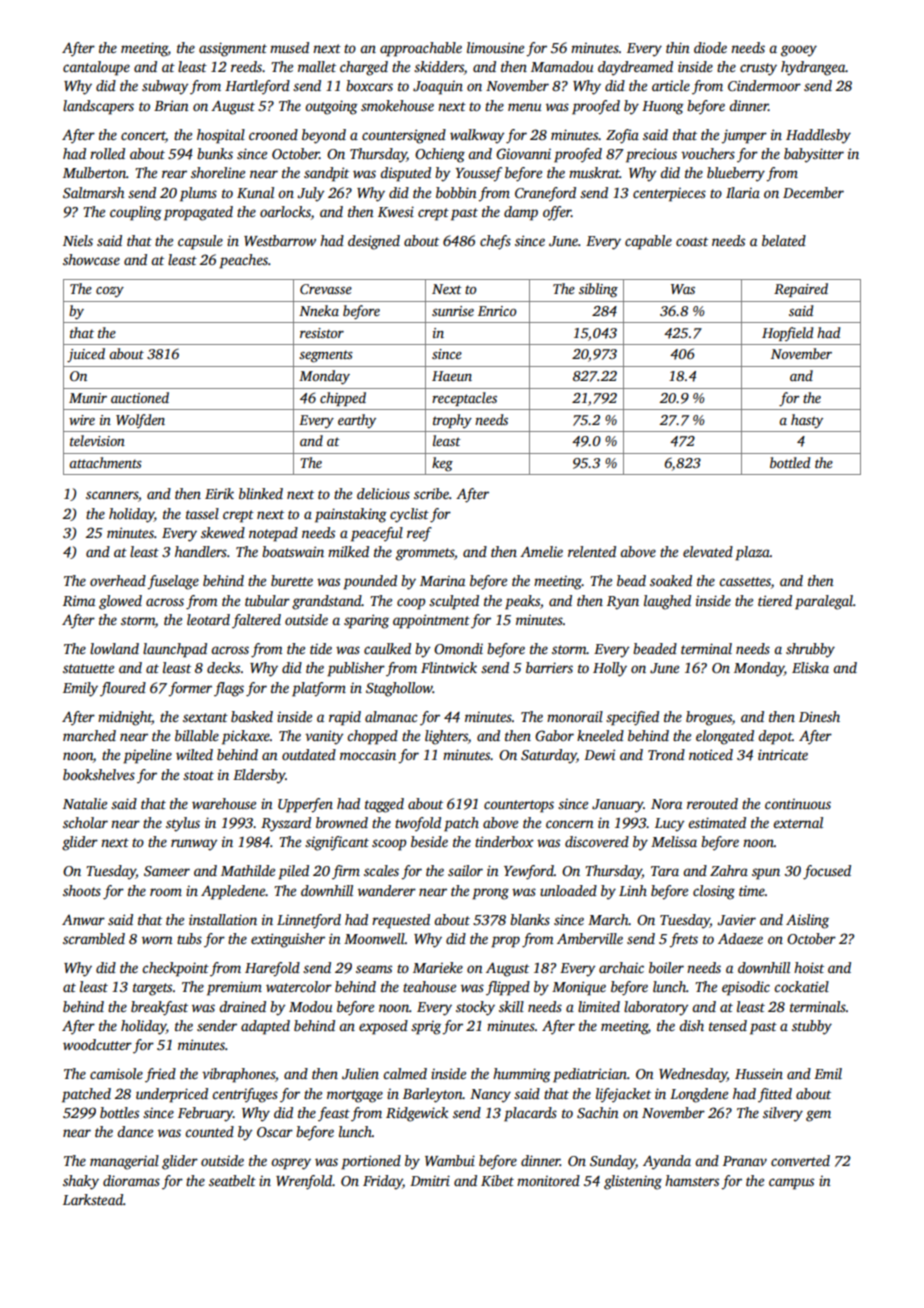  Describe the element at coordinates (382, 1182) in the page. I see `Friday` at that location.
